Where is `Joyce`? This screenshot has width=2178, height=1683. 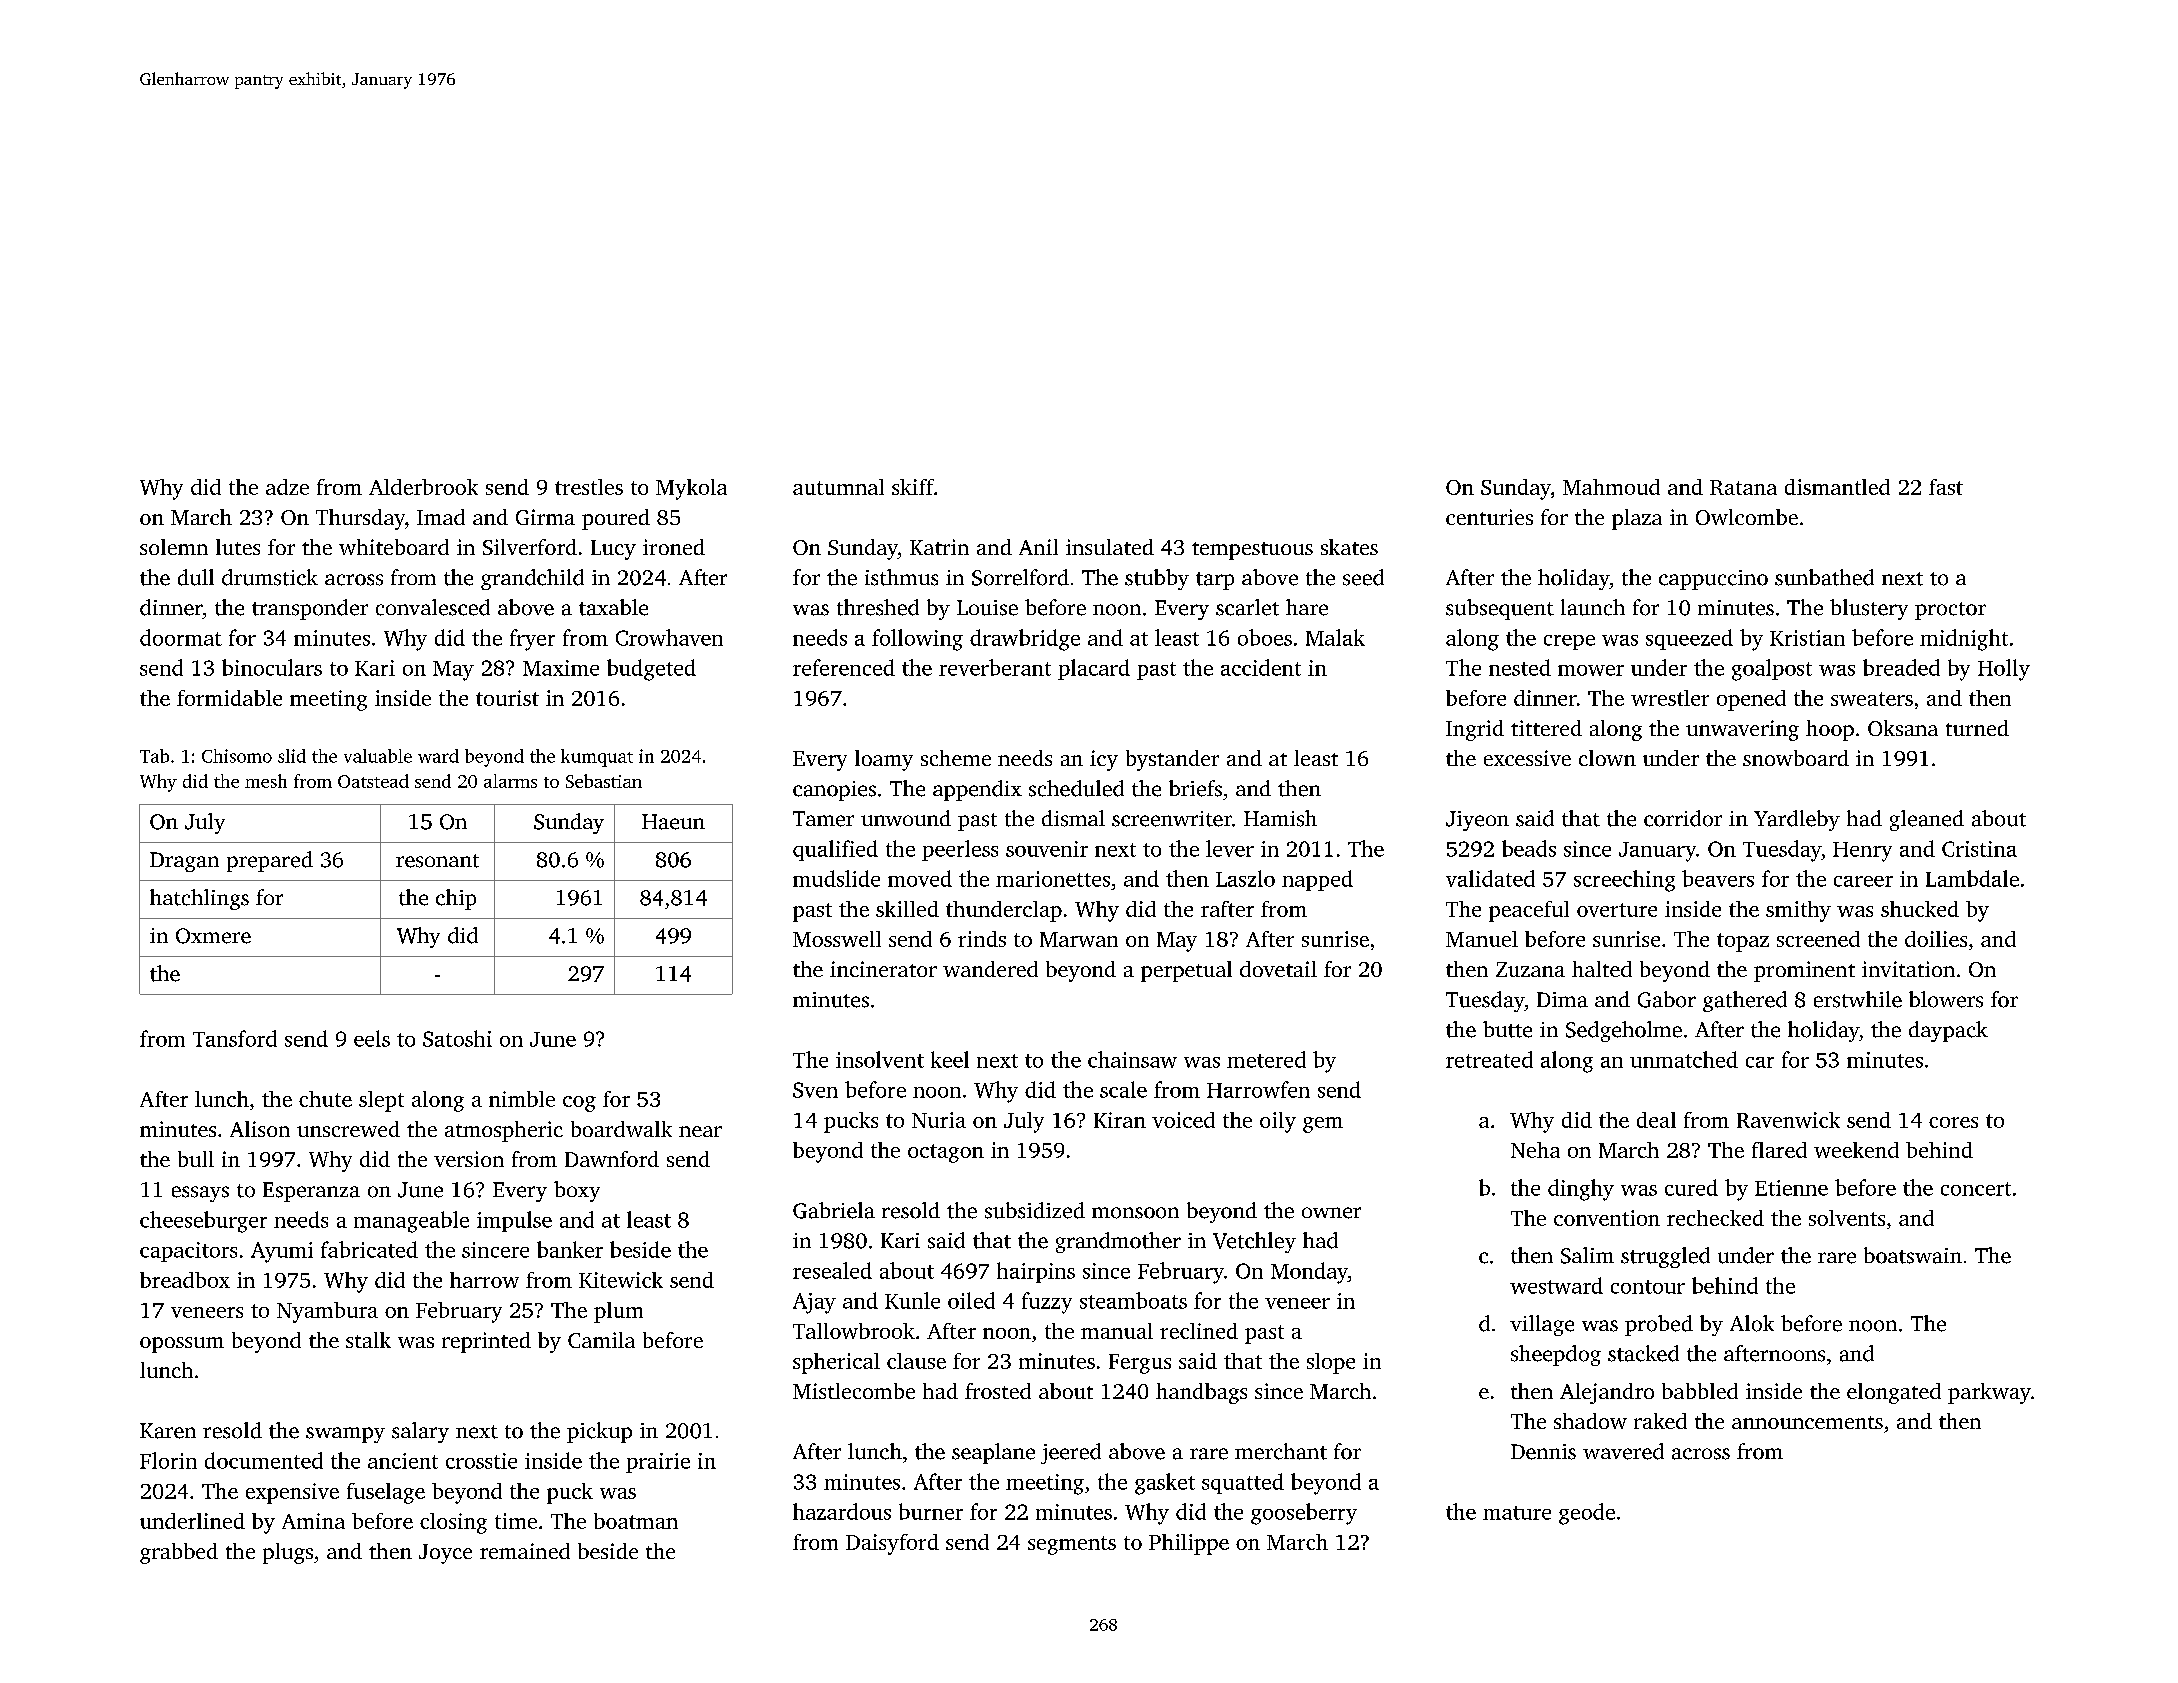 Joyce is located at coordinates (445, 1554).
